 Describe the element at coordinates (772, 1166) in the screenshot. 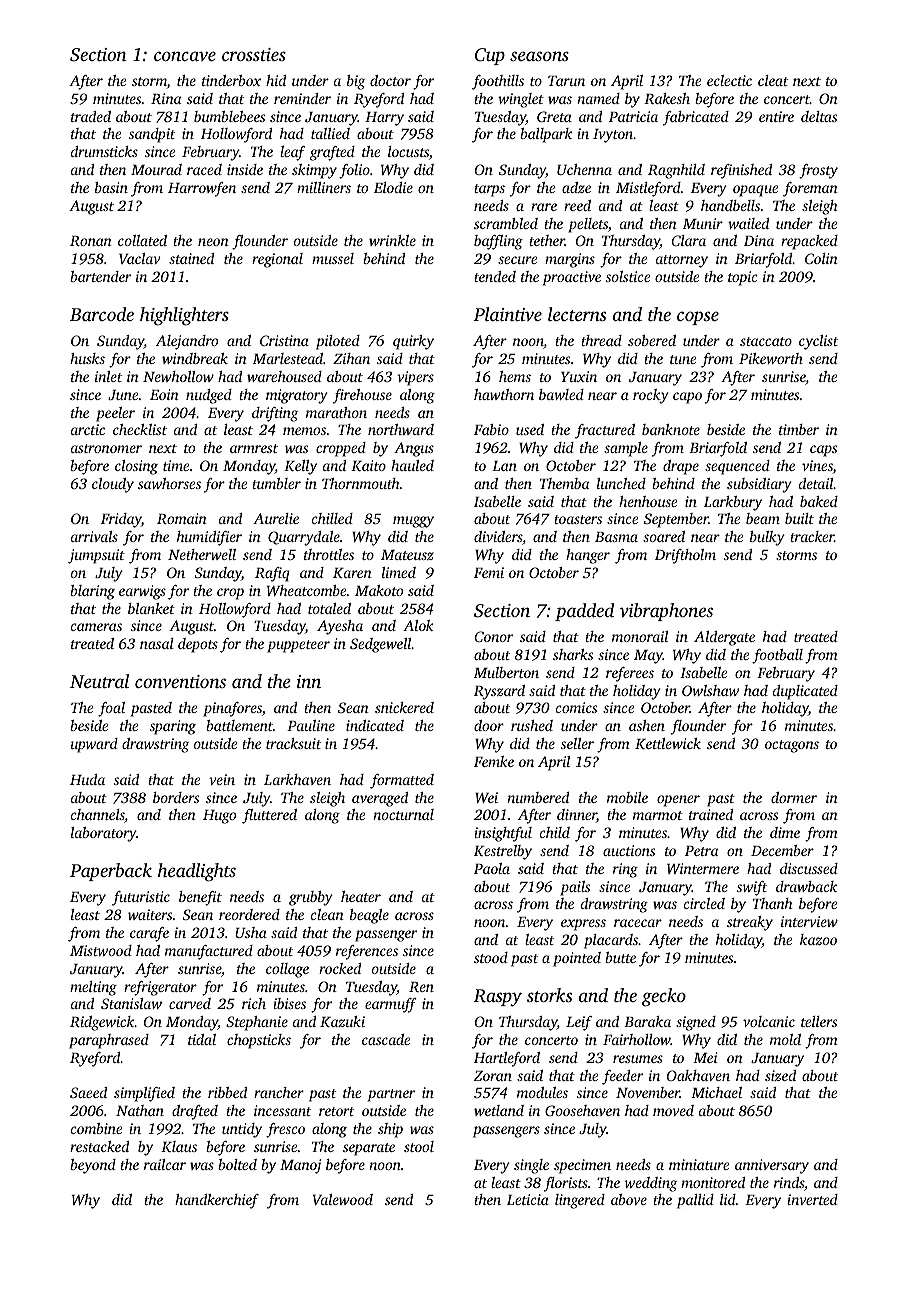

I see `anniversary` at that location.
